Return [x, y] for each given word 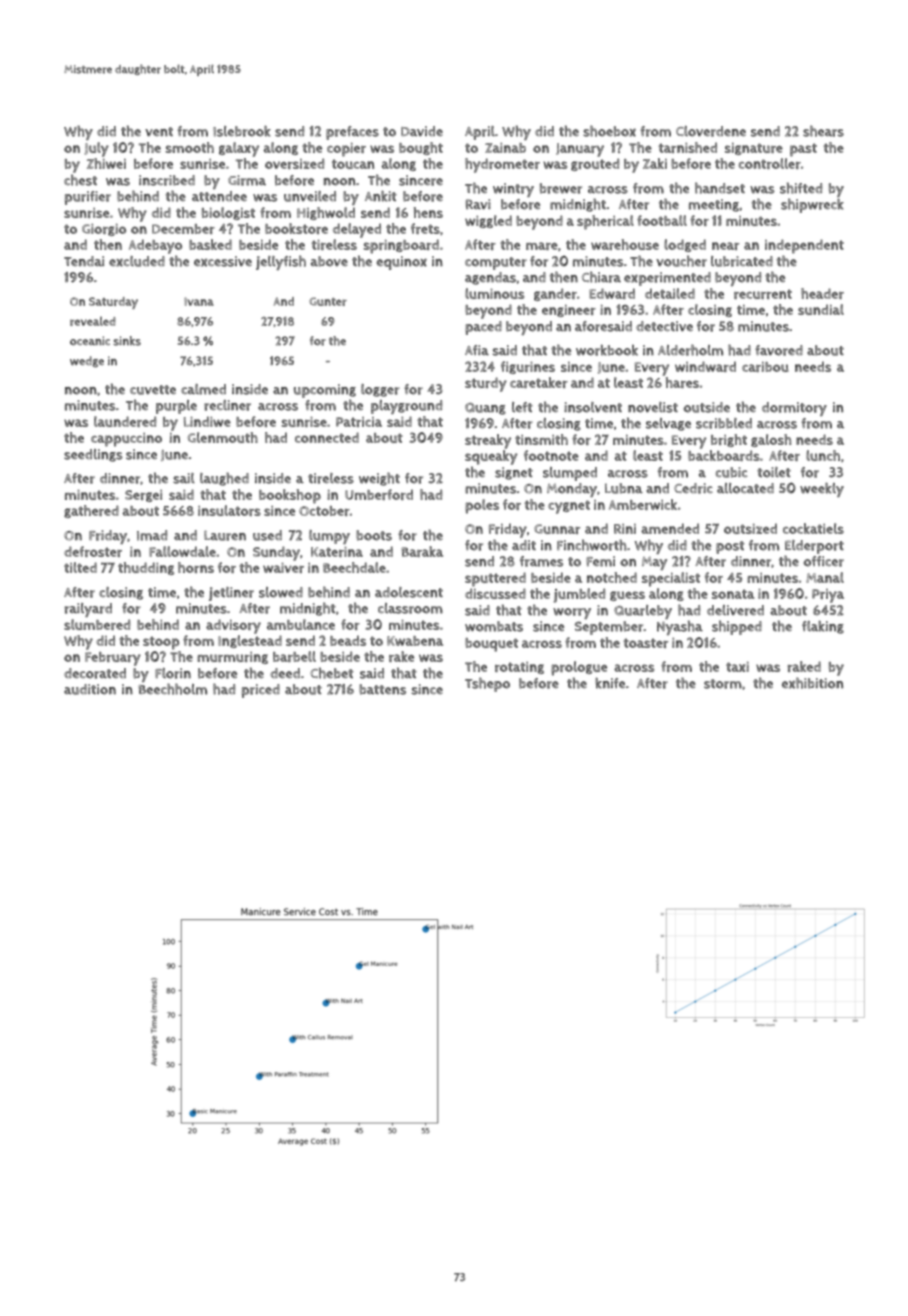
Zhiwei [106, 163]
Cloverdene [711, 131]
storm [723, 684]
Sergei [143, 495]
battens [382, 689]
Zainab [505, 147]
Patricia [359, 422]
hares [682, 382]
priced [261, 691]
